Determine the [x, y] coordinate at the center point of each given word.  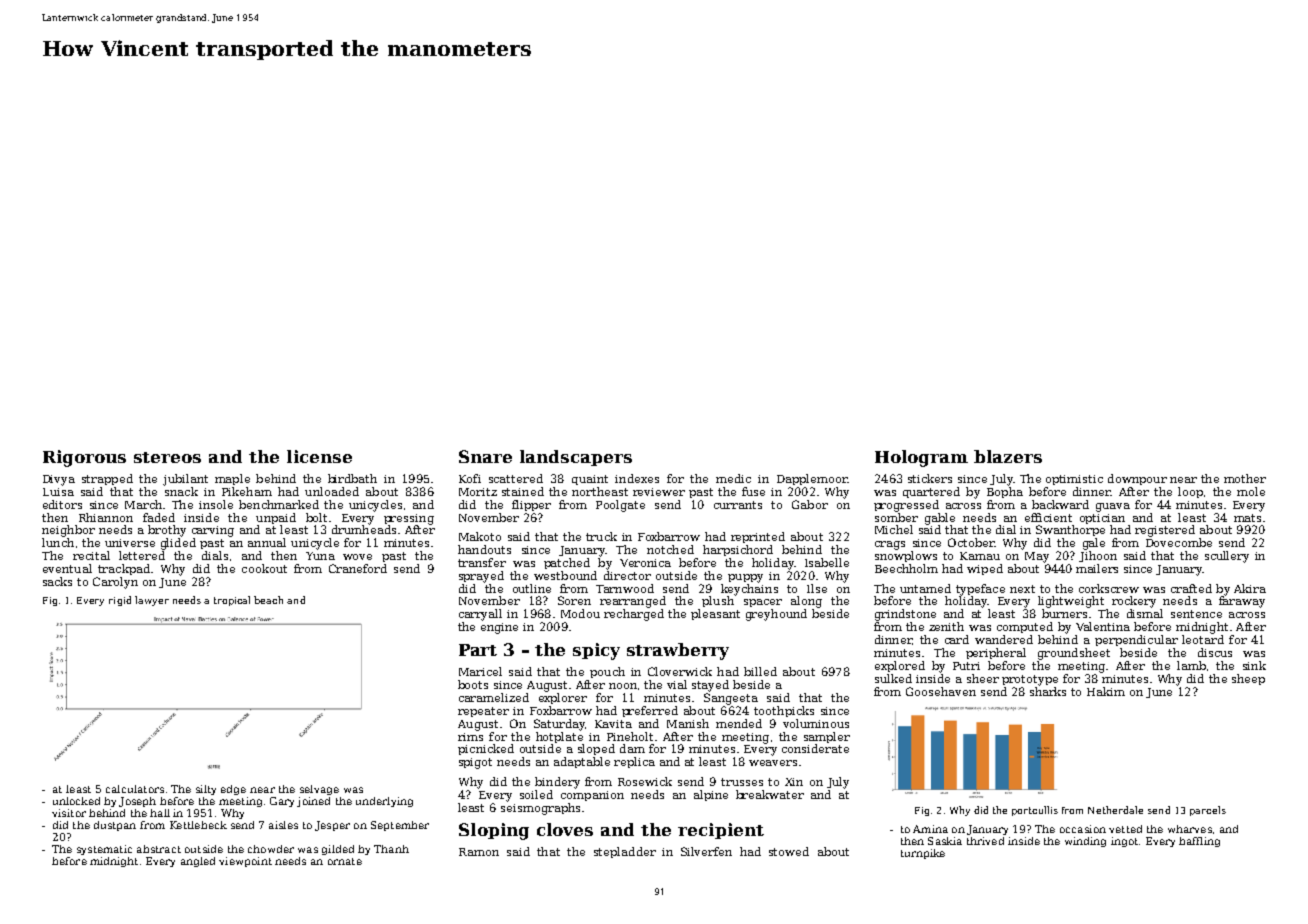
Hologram [921, 458]
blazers [1008, 456]
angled [198, 862]
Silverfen [706, 851]
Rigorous [84, 458]
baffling [1199, 842]
